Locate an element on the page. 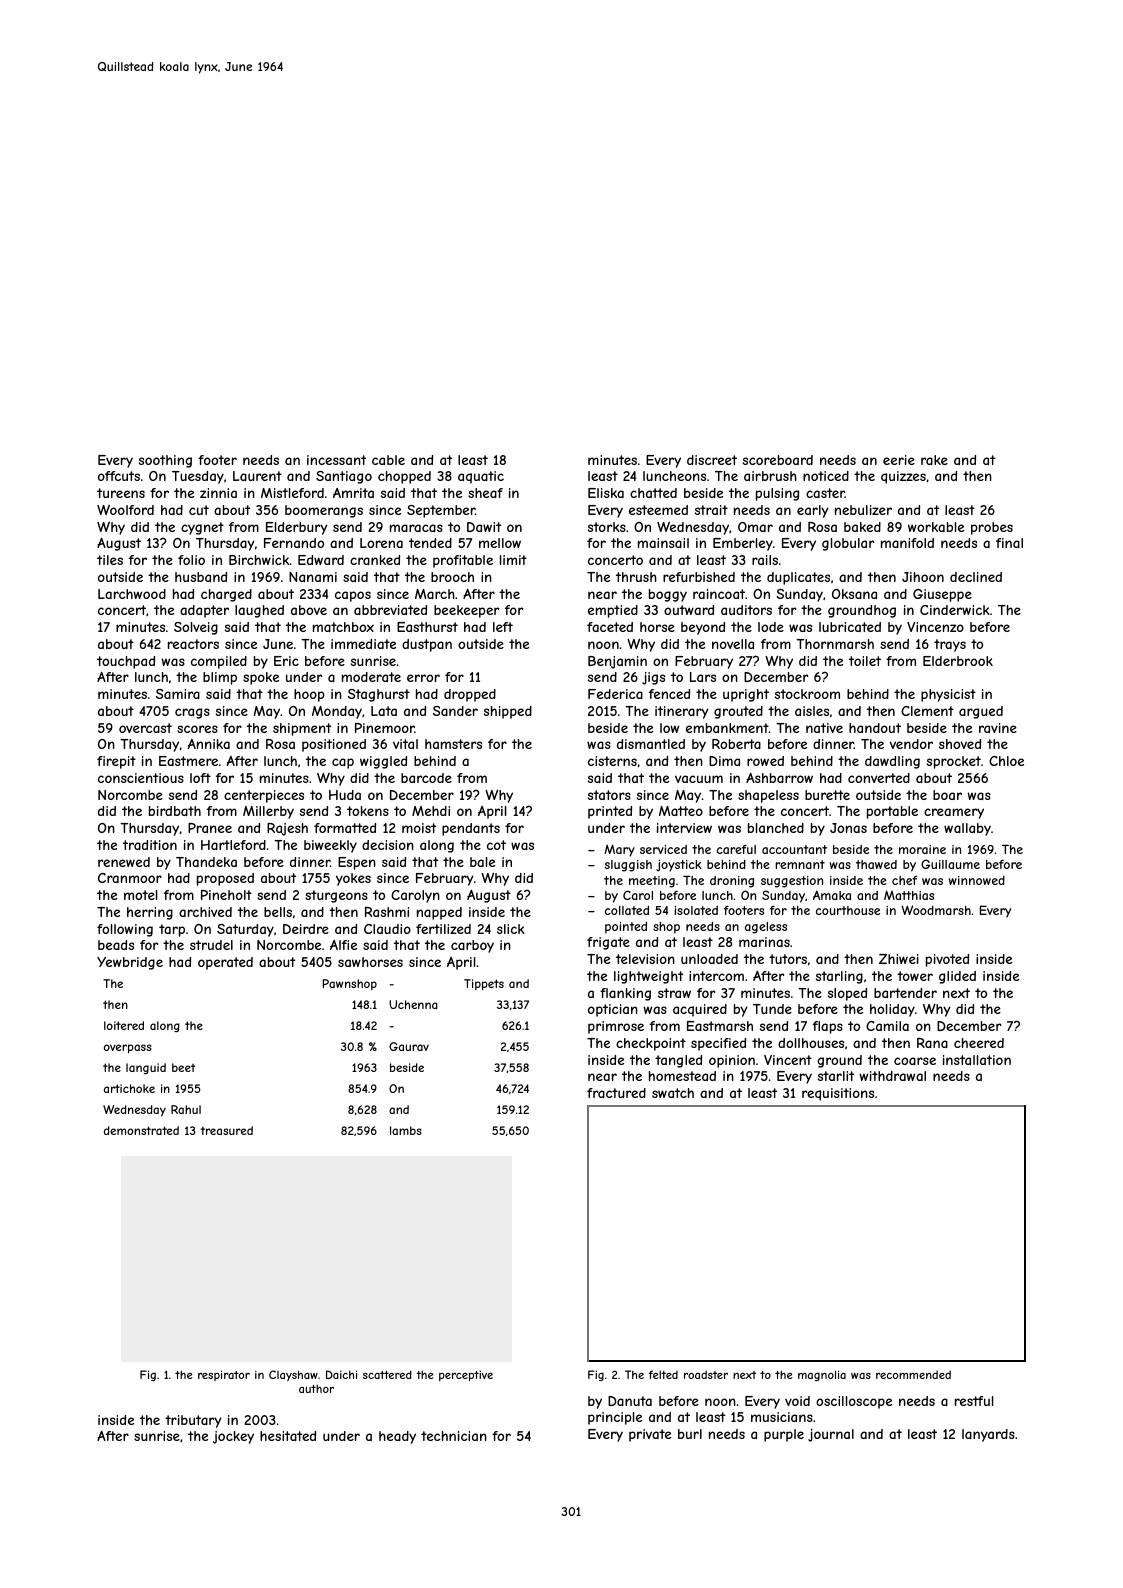  Mary is located at coordinates (619, 850).
